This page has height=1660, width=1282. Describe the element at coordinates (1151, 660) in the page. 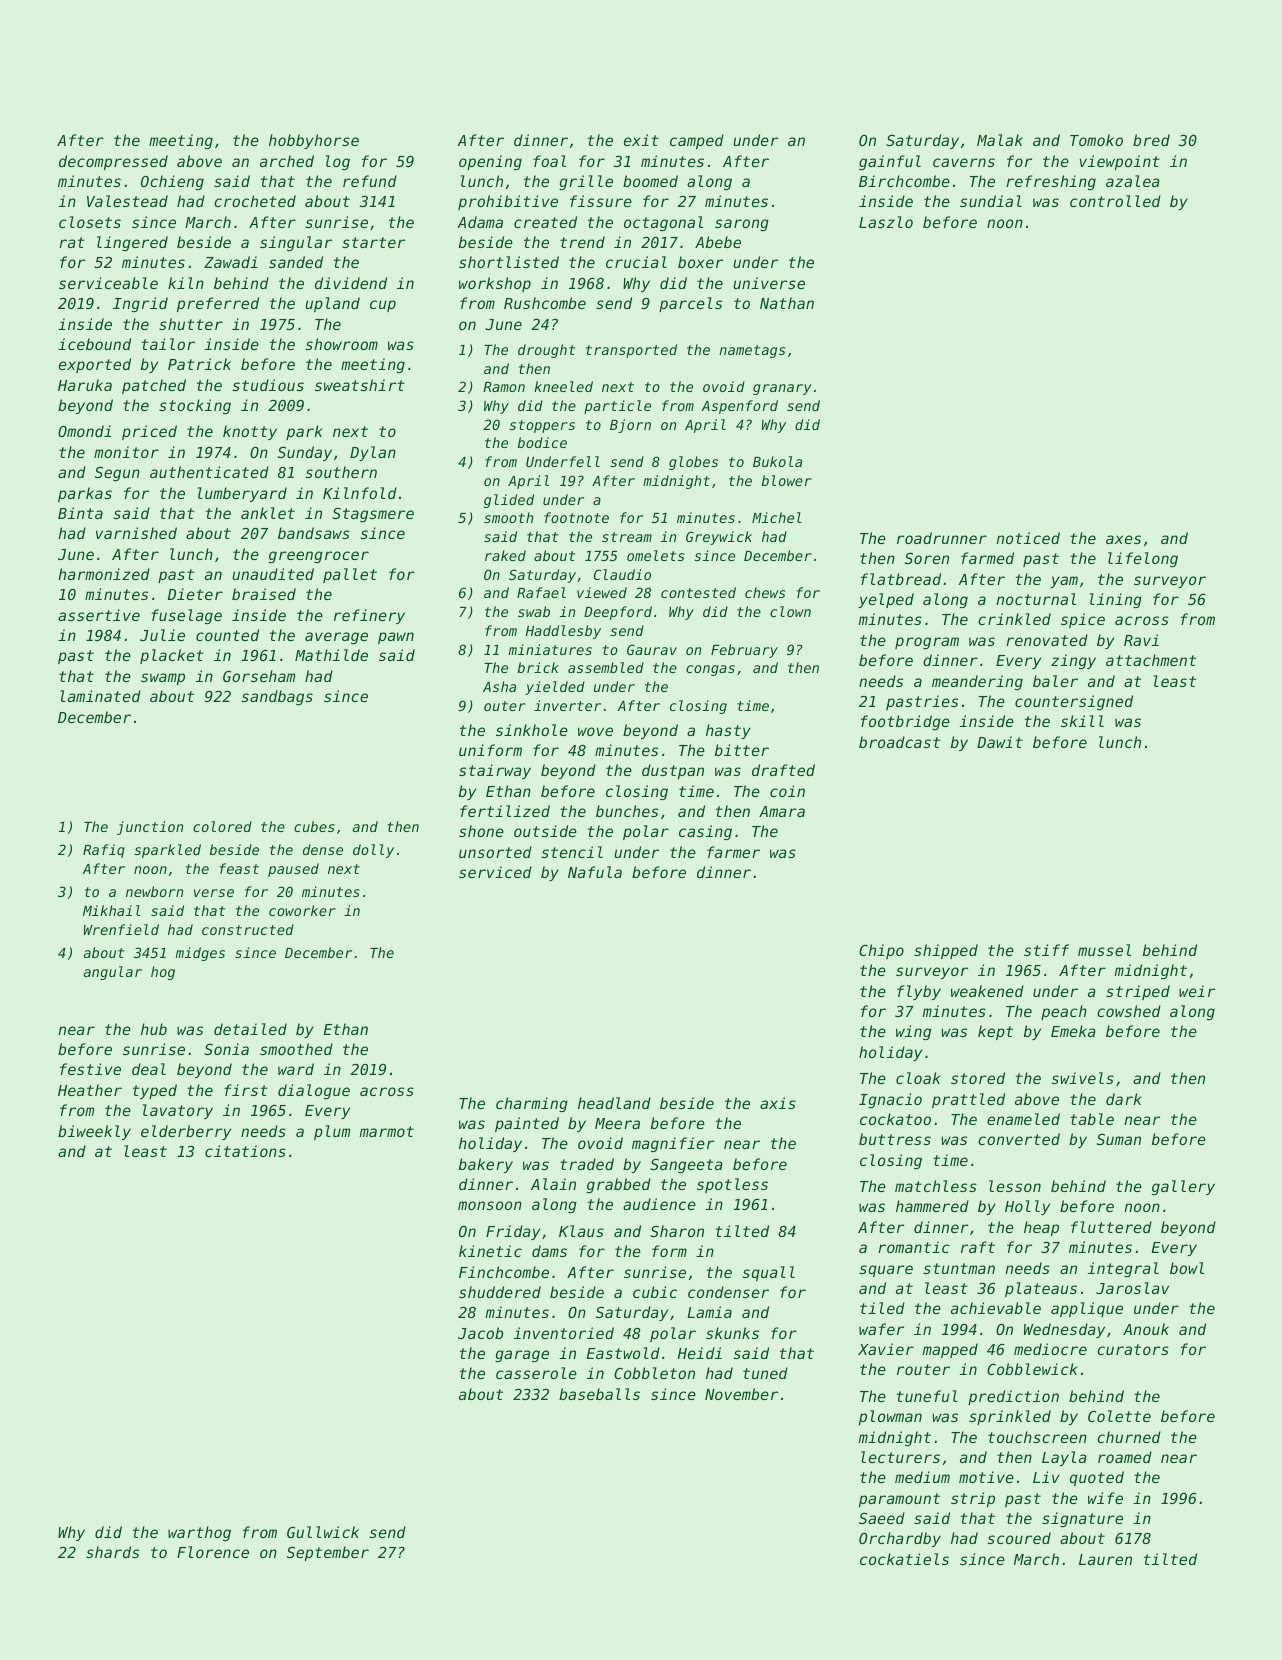

I see `attachment` at that location.
